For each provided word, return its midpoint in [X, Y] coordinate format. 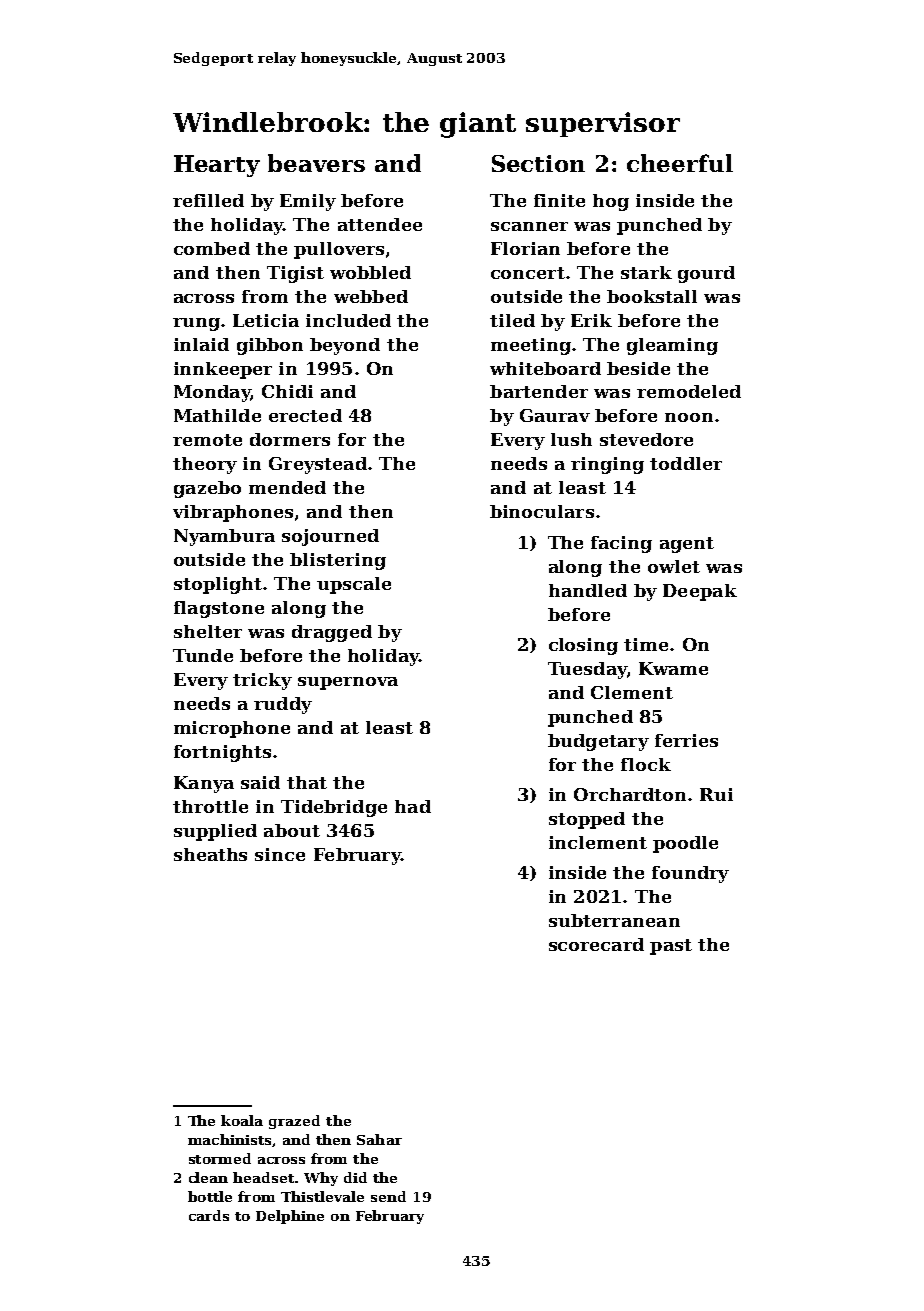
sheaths [210, 854]
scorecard [596, 944]
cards [209, 1215]
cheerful [680, 163]
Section [538, 163]
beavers [316, 163]
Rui [716, 794]
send [388, 1196]
